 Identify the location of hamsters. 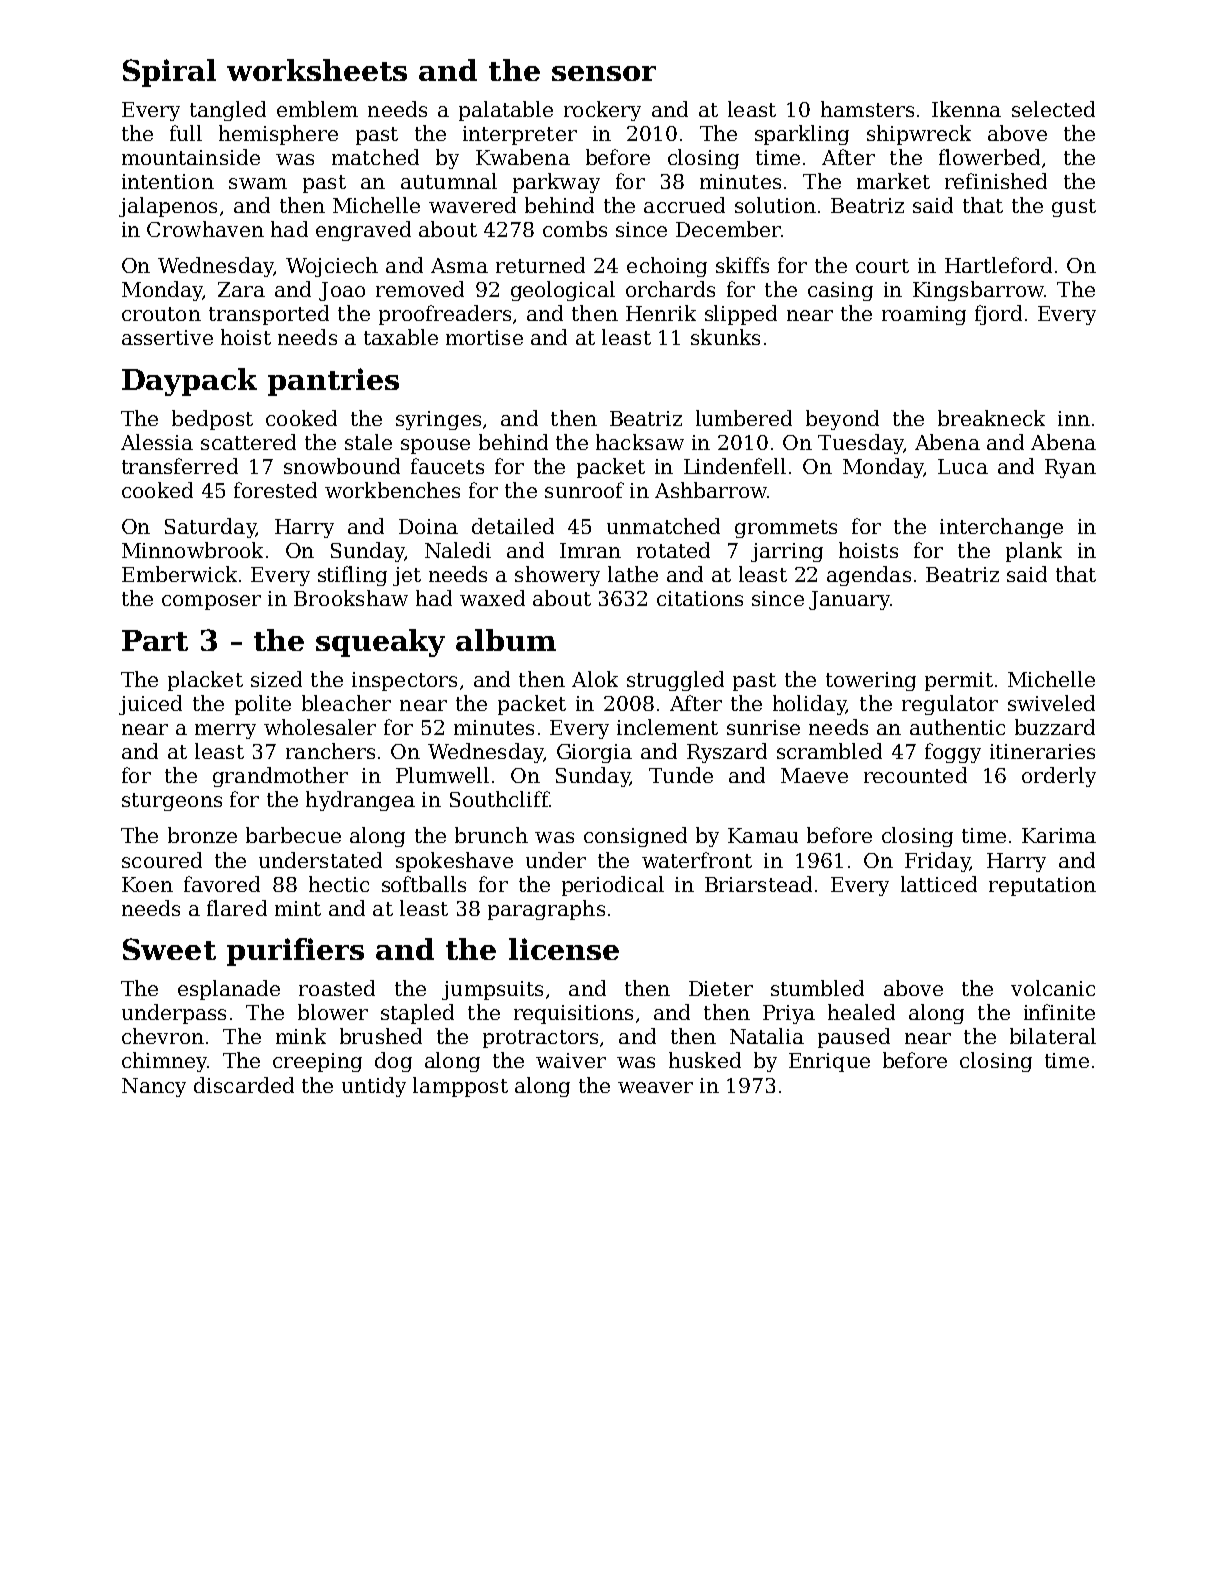
(867, 109).
